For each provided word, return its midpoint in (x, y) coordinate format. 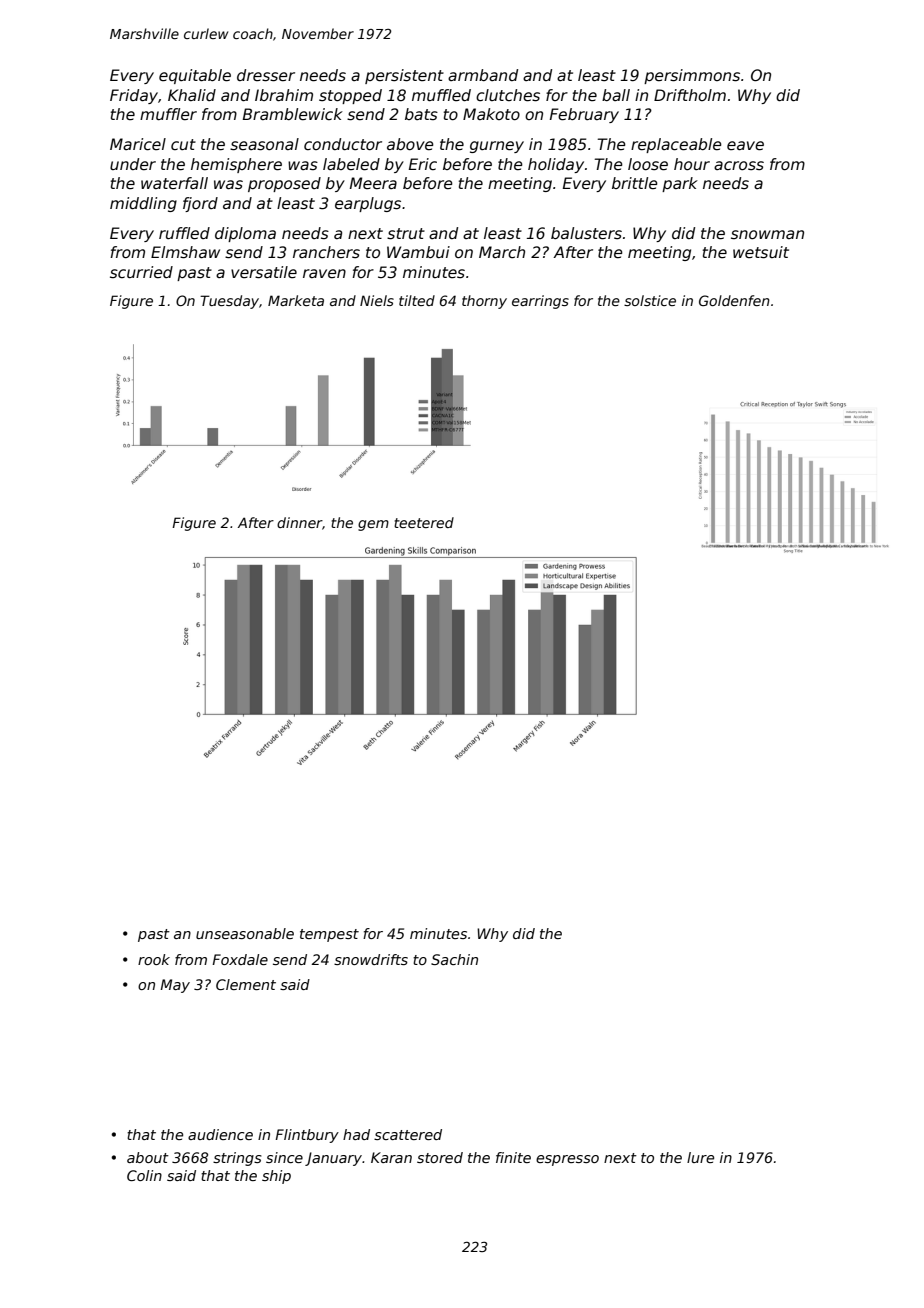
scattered (408, 1134)
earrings (540, 302)
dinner (299, 522)
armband (483, 75)
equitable (195, 76)
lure (700, 1157)
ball (616, 95)
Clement (246, 984)
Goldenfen (734, 300)
